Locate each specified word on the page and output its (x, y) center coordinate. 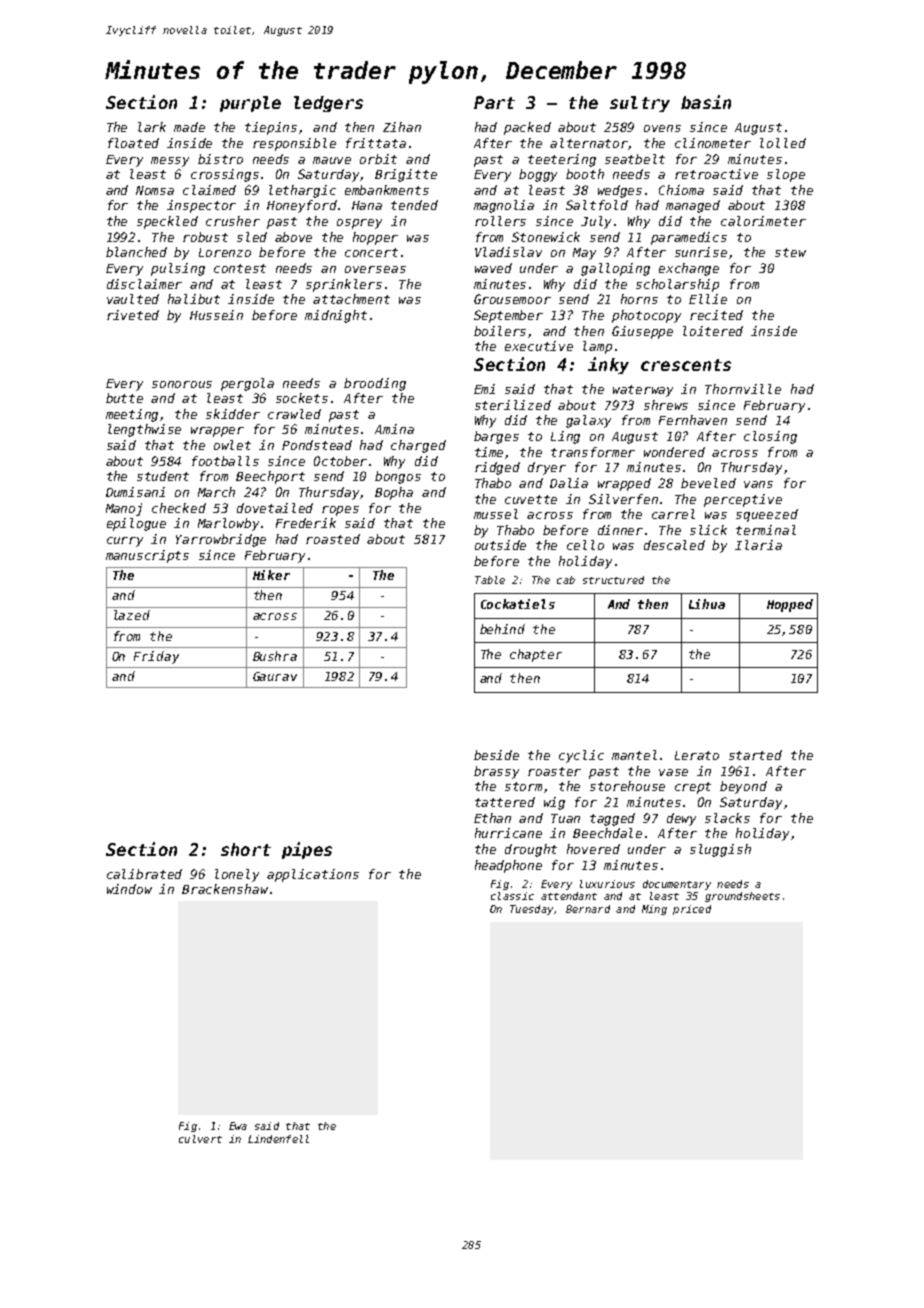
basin (706, 102)
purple (250, 104)
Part (494, 102)
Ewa (238, 1126)
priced (692, 910)
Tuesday (531, 910)
